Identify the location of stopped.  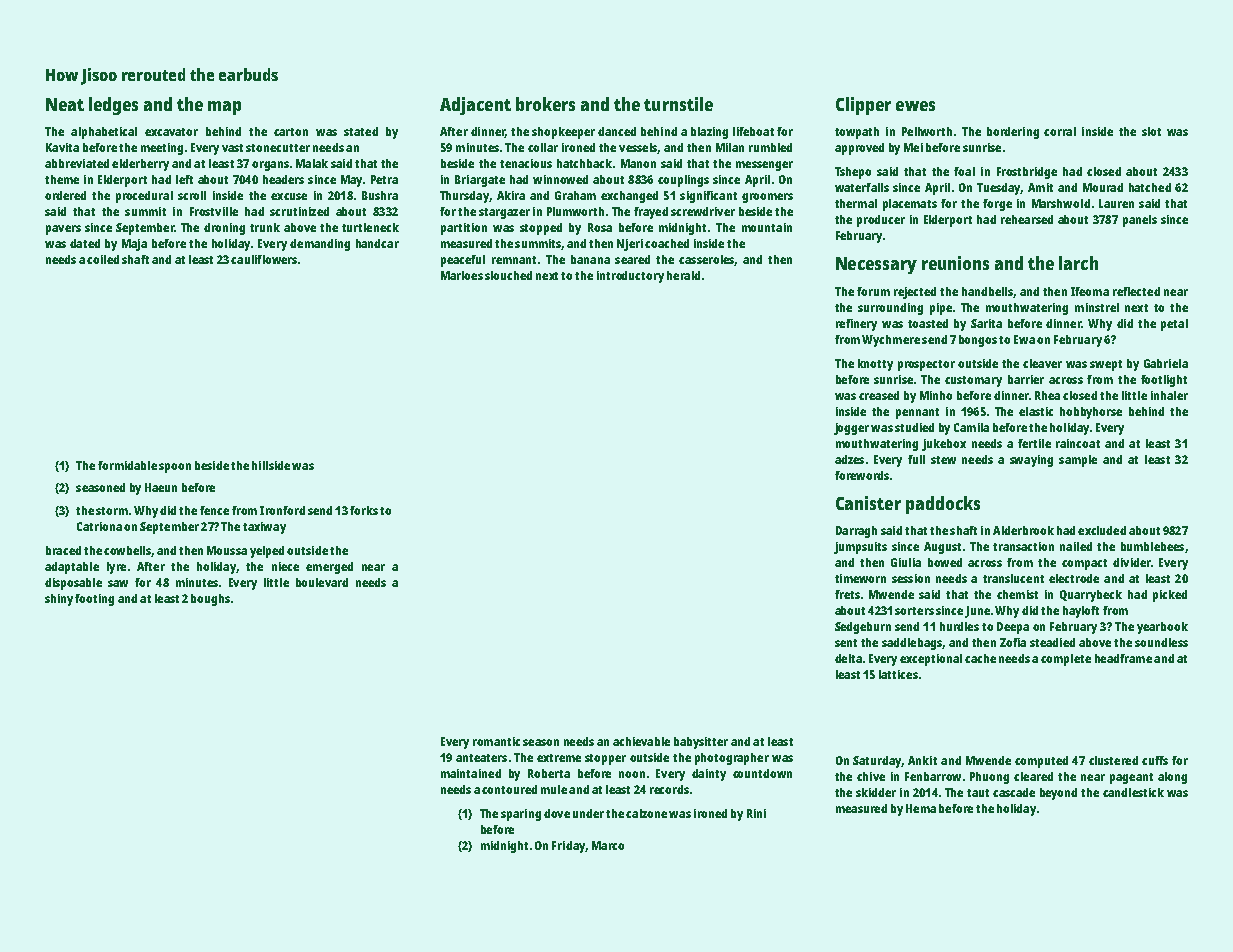
(541, 229).
